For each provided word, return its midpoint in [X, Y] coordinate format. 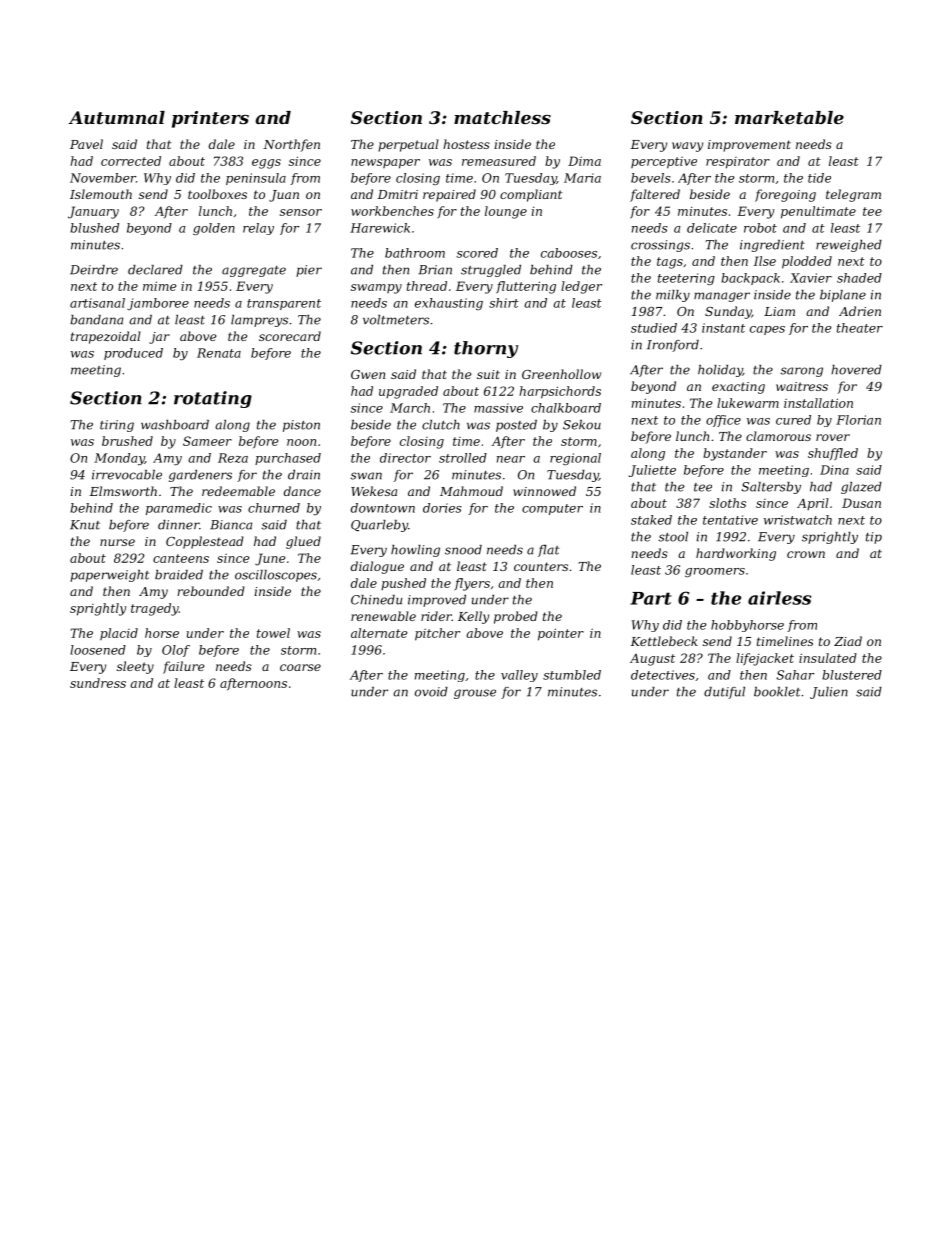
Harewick [380, 228]
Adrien [860, 311]
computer [552, 509]
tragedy [155, 609]
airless [780, 598]
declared [155, 270]
